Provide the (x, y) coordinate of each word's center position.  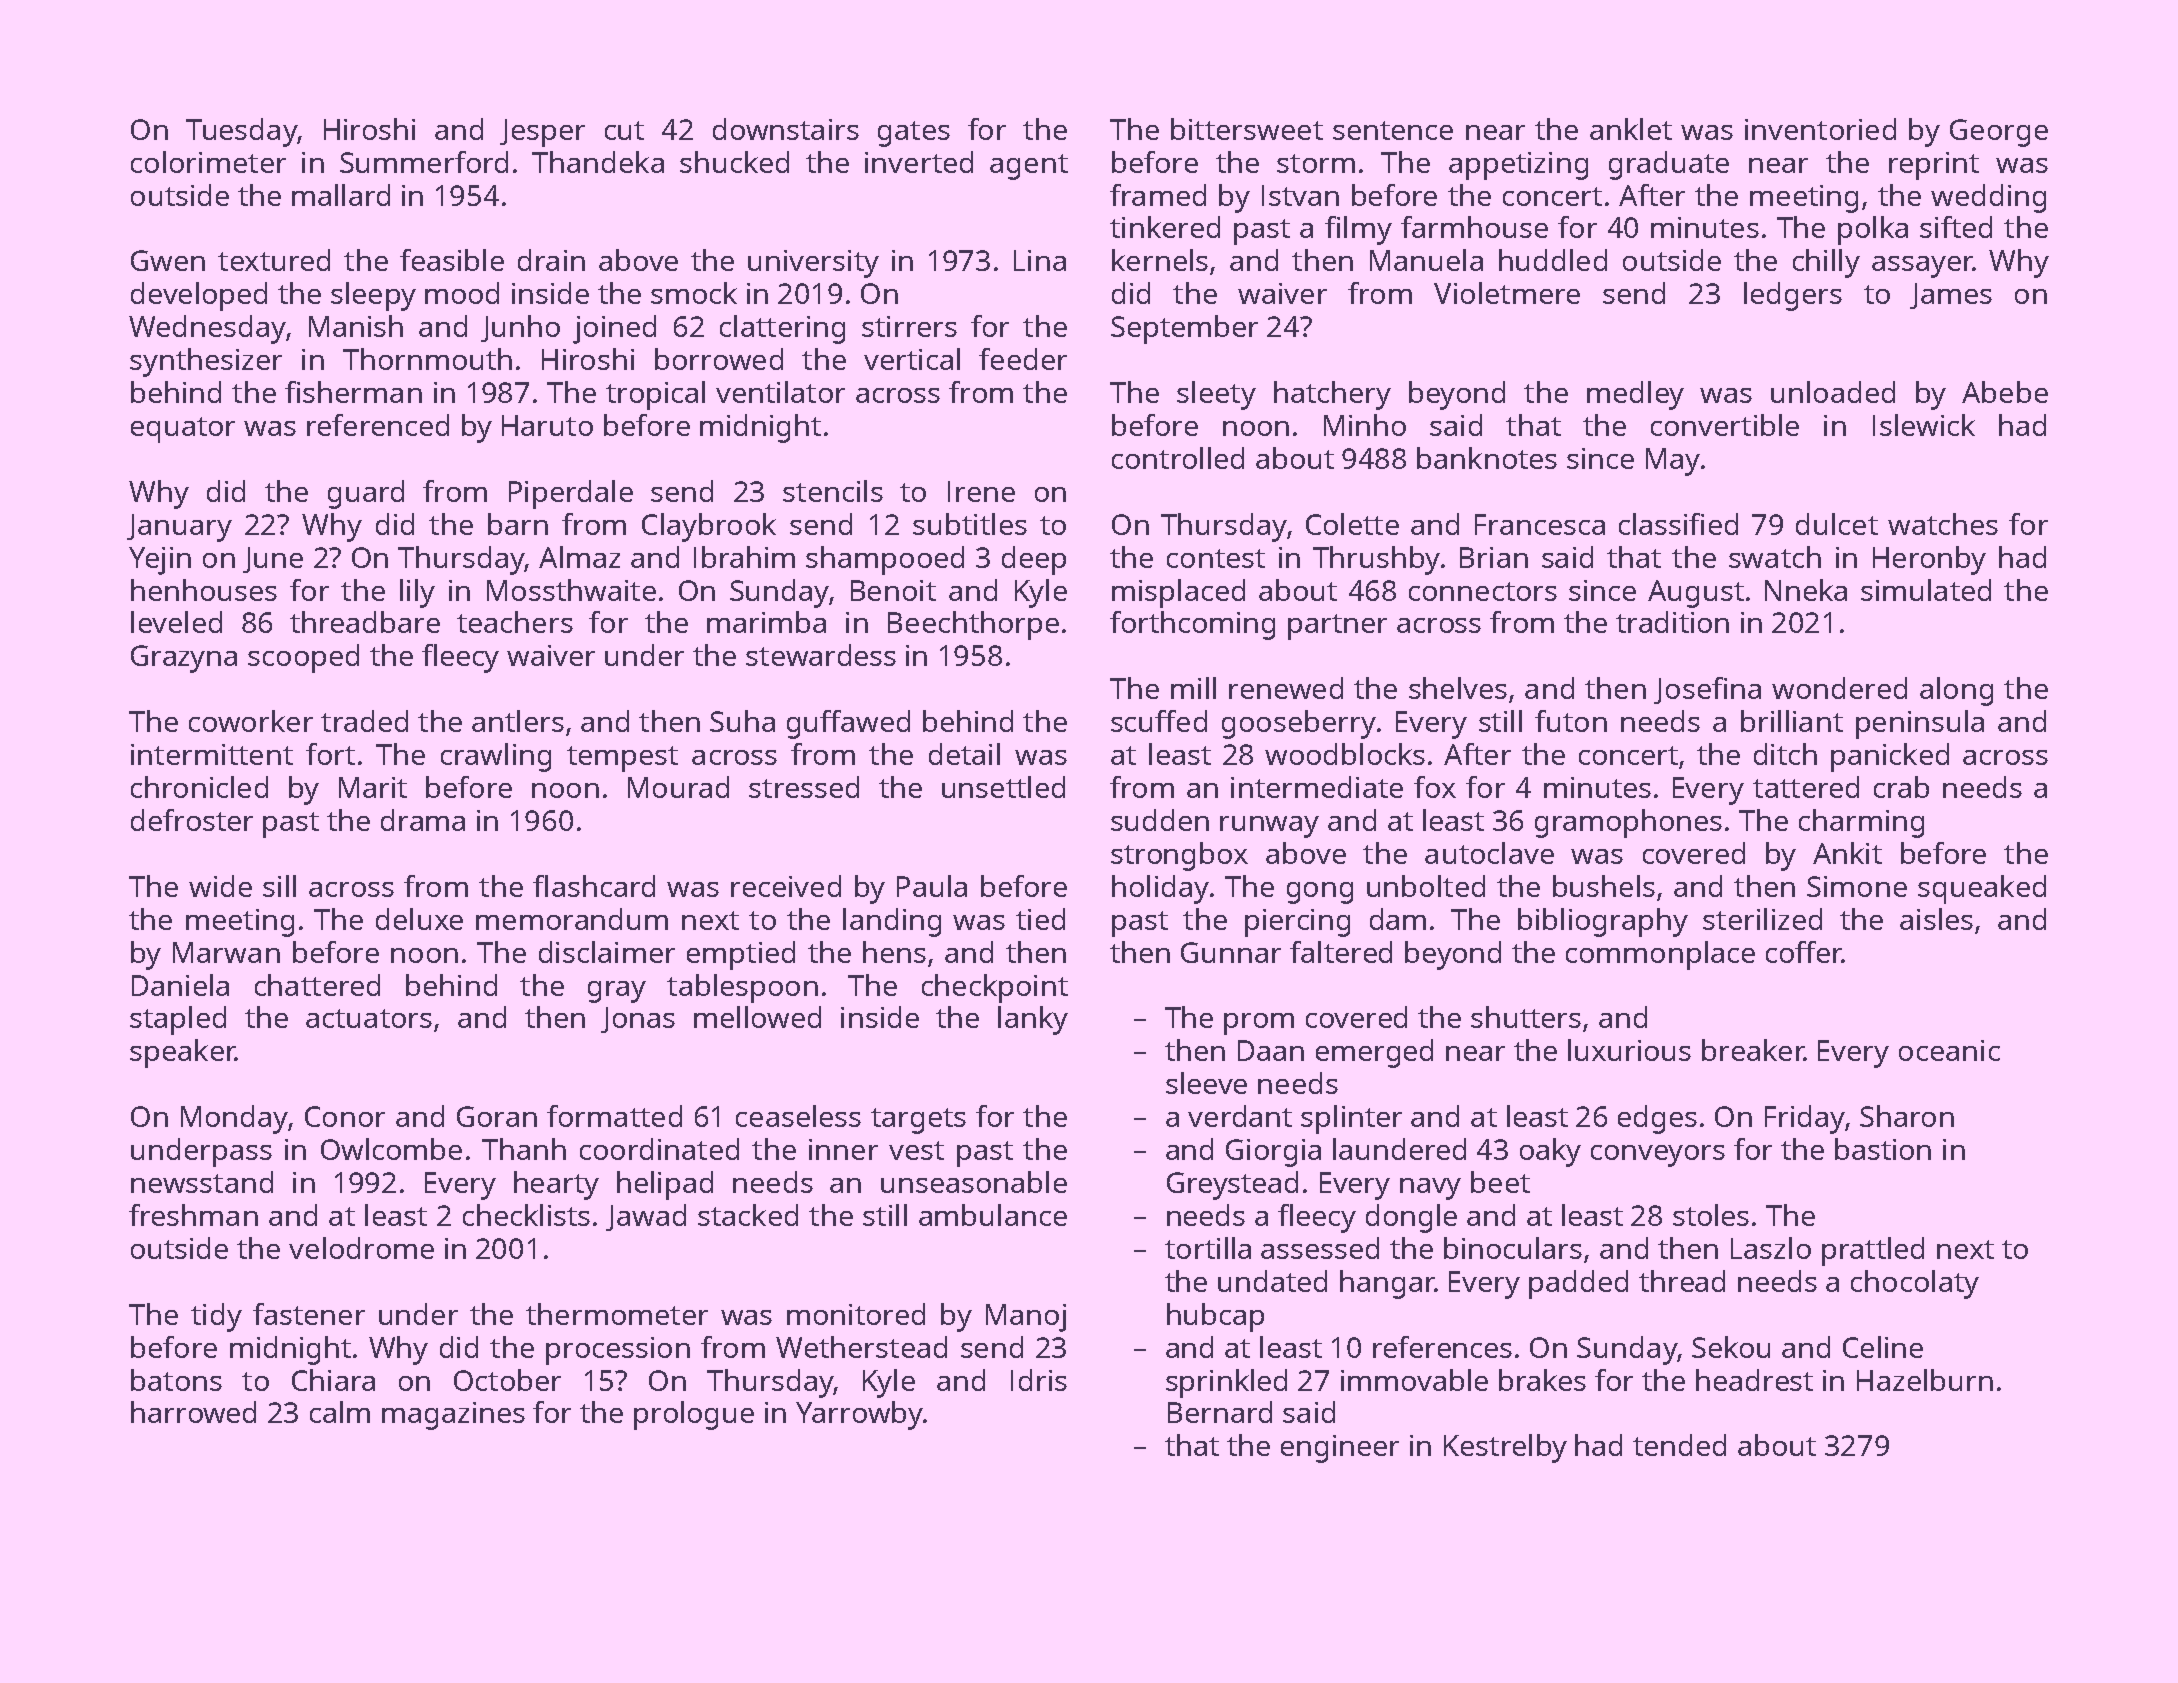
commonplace (1660, 955)
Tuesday (241, 132)
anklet (1631, 129)
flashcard (594, 886)
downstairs (786, 129)
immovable (1414, 1380)
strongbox (1179, 856)
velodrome (361, 1248)
